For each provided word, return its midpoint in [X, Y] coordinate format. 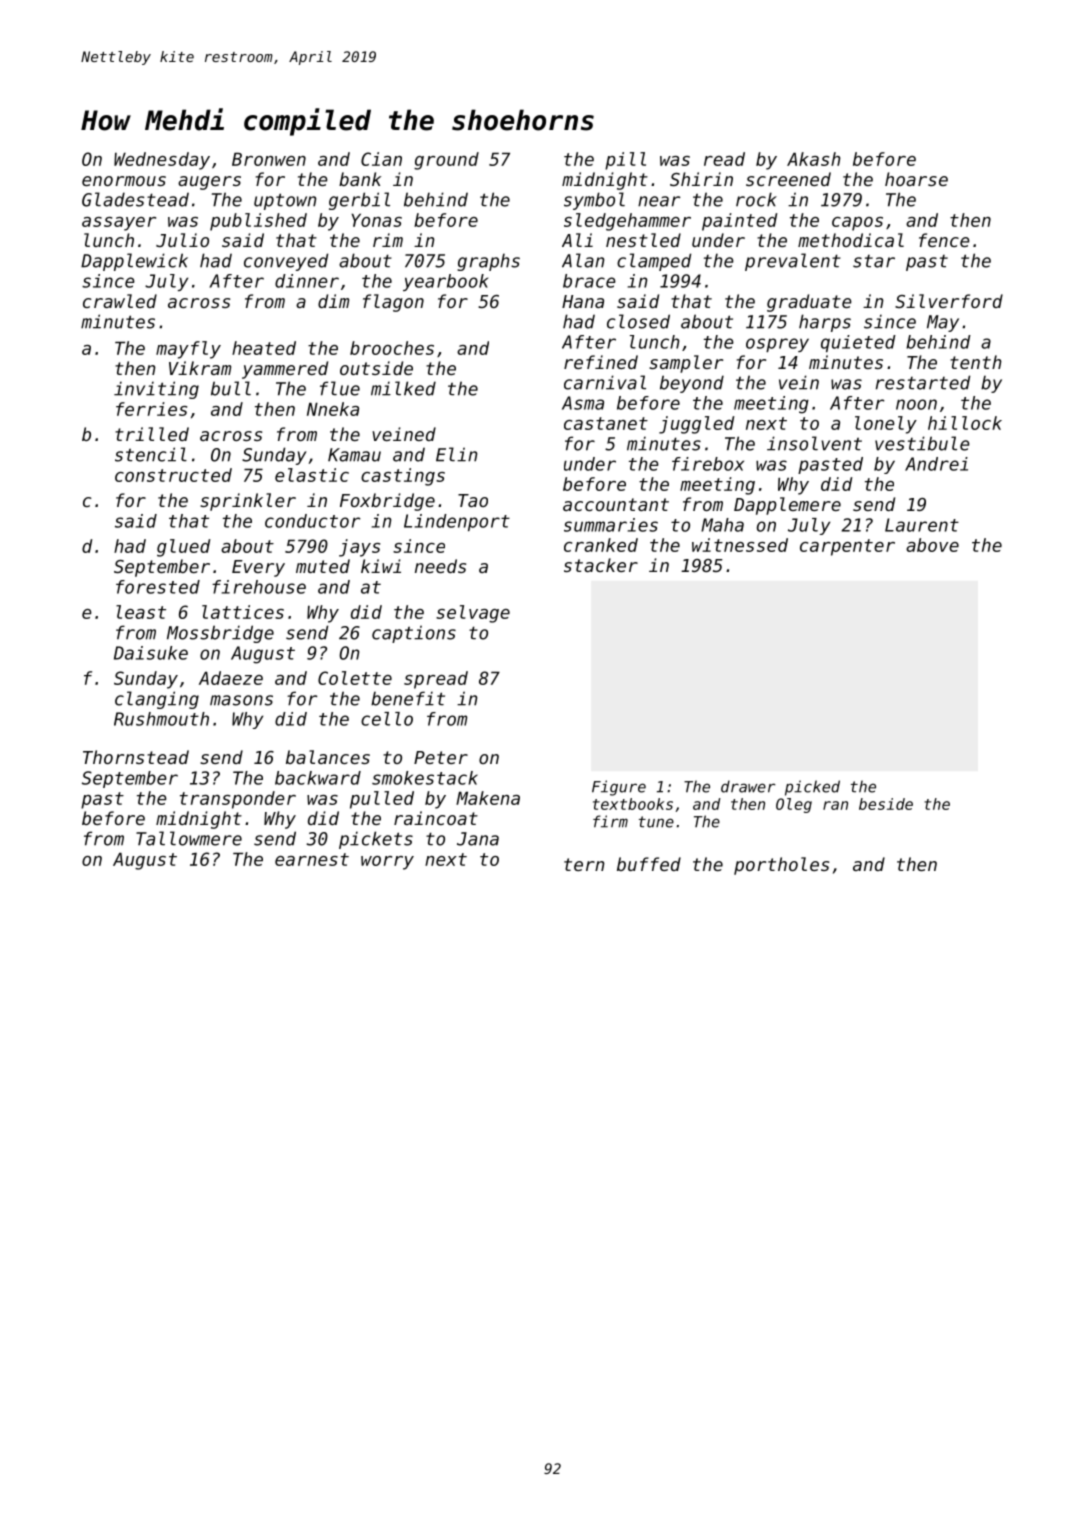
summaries [611, 525]
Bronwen [269, 159]
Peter [441, 757]
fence [944, 240]
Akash [814, 159]
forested [158, 587]
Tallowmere [189, 838]
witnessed [740, 545]
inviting [156, 390]
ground [446, 161]
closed [638, 321]
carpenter [847, 547]
